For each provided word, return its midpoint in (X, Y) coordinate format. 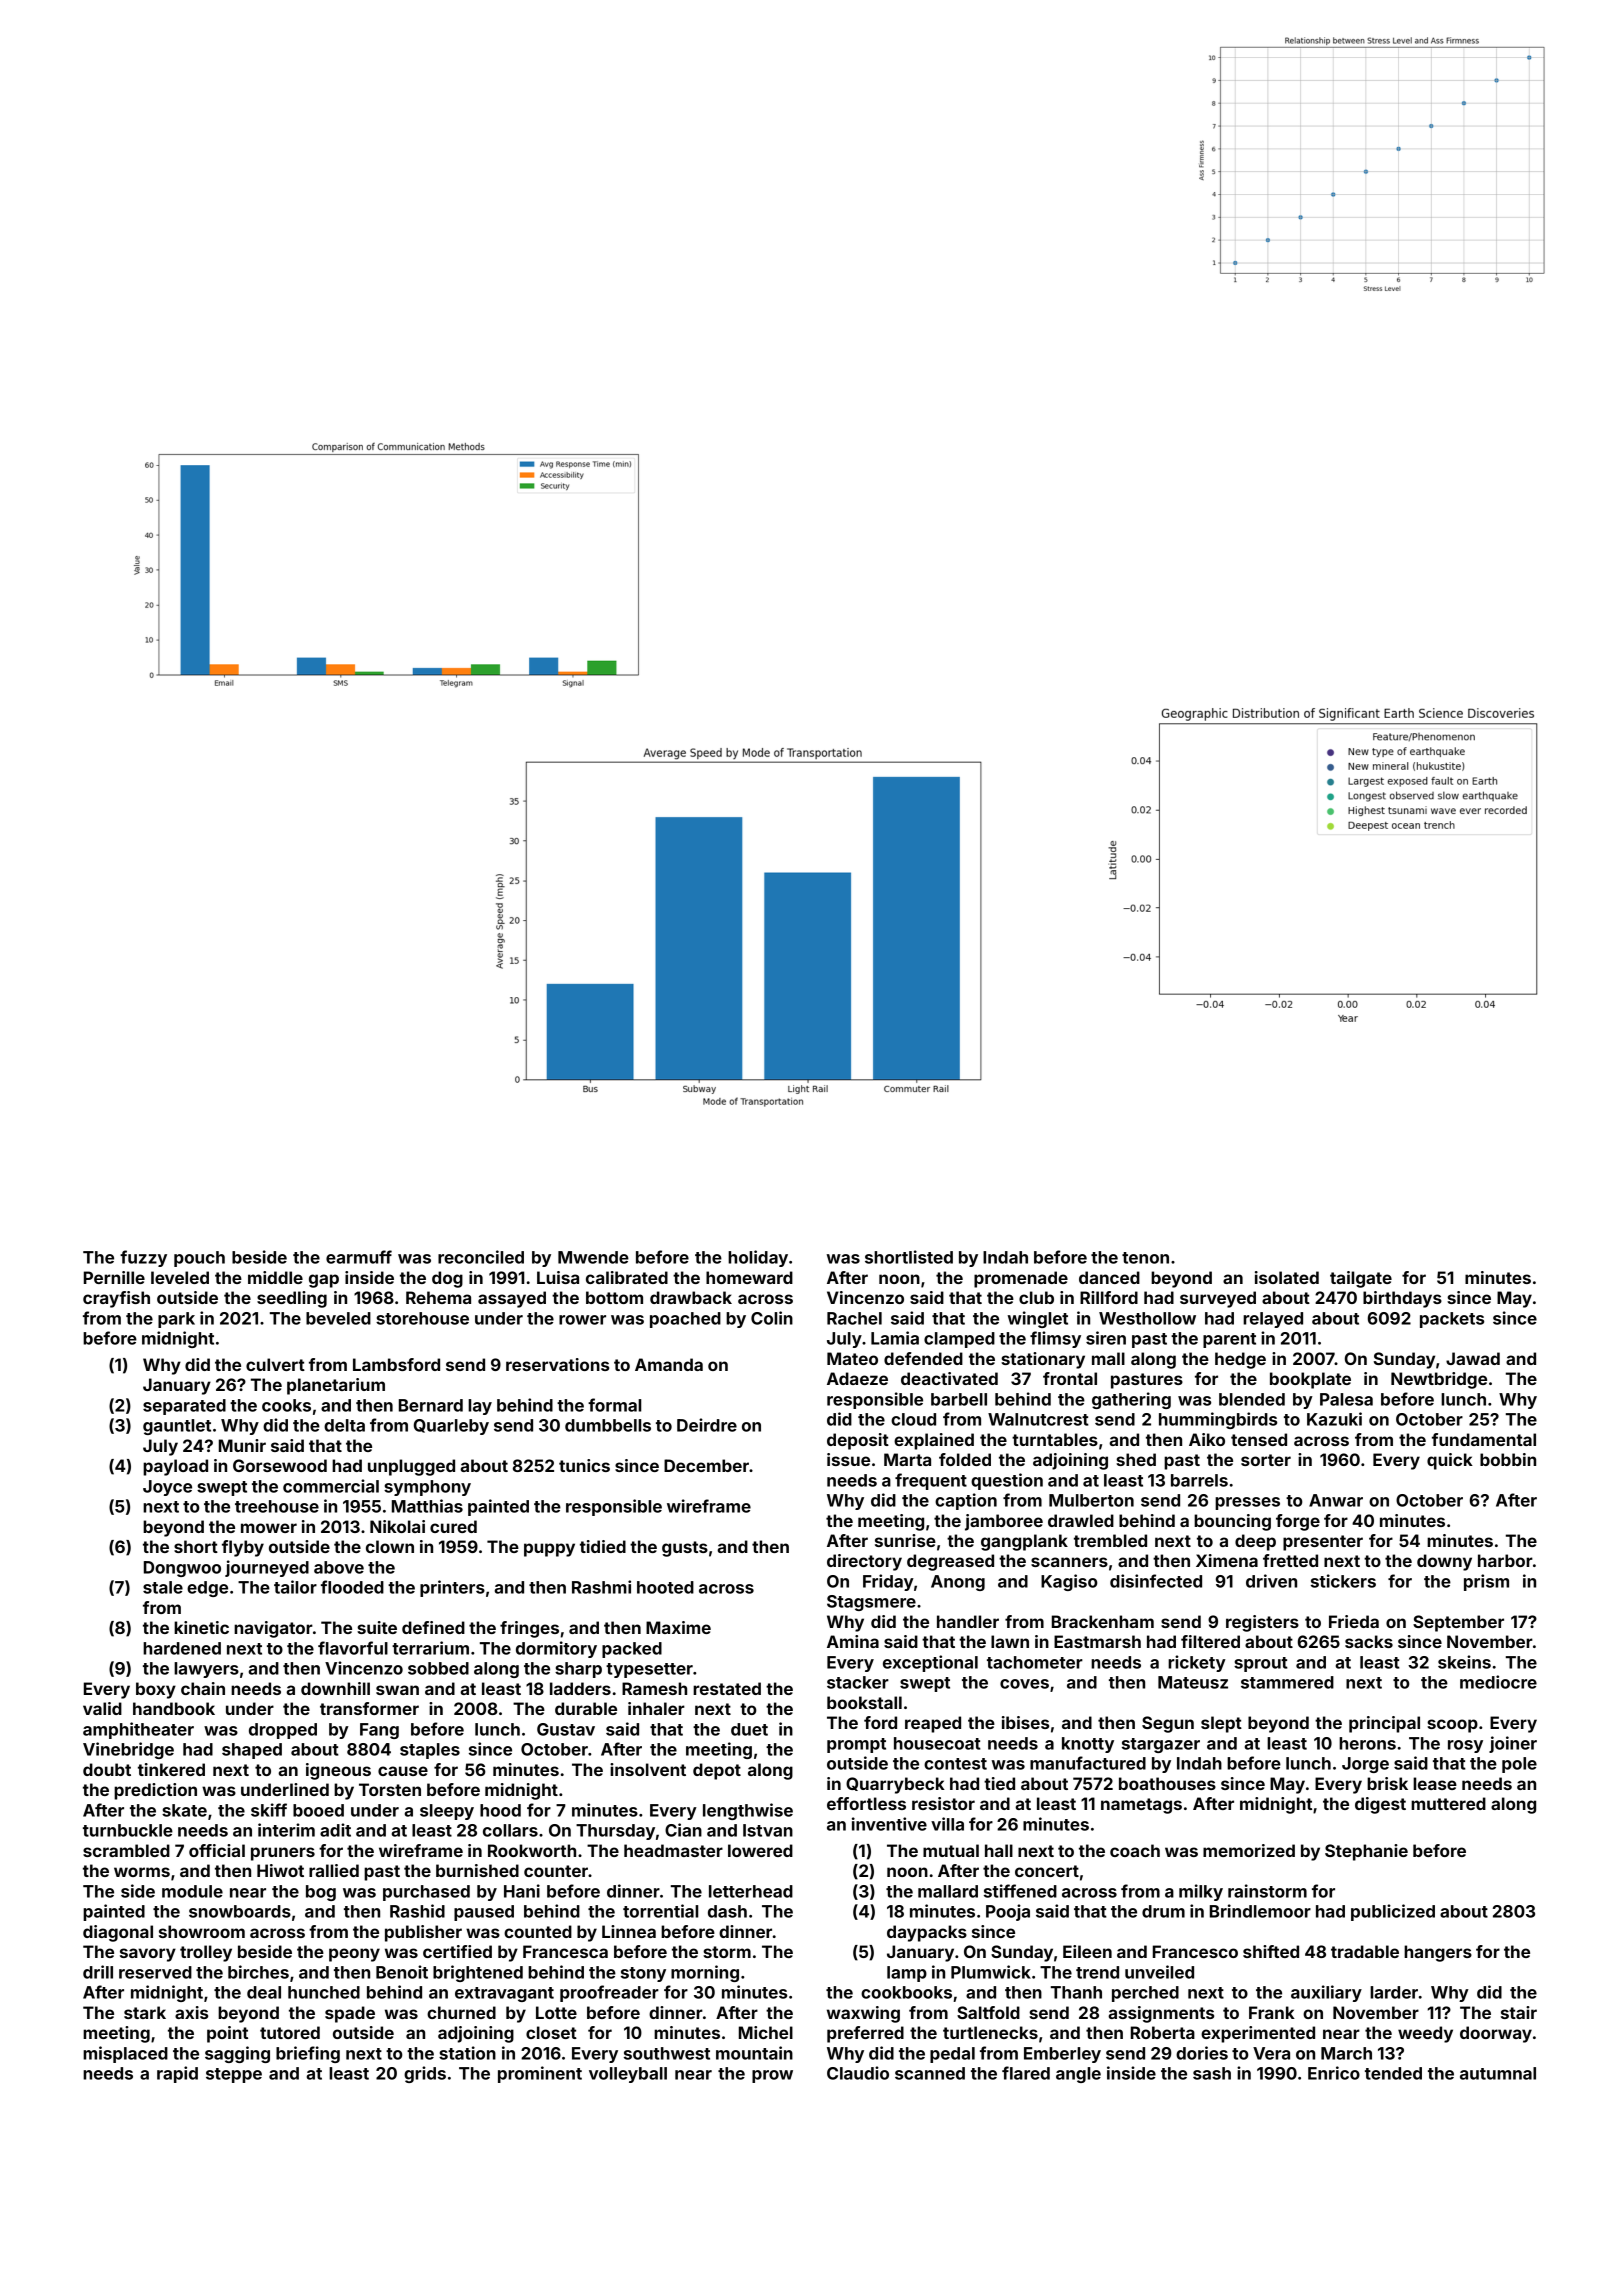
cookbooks (906, 1992)
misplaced (125, 2054)
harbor (1505, 1560)
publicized (1393, 1912)
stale (163, 1587)
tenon (1145, 1258)
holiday (758, 1258)
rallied (334, 1870)
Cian (683, 1830)
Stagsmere (871, 1603)
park (176, 1320)
